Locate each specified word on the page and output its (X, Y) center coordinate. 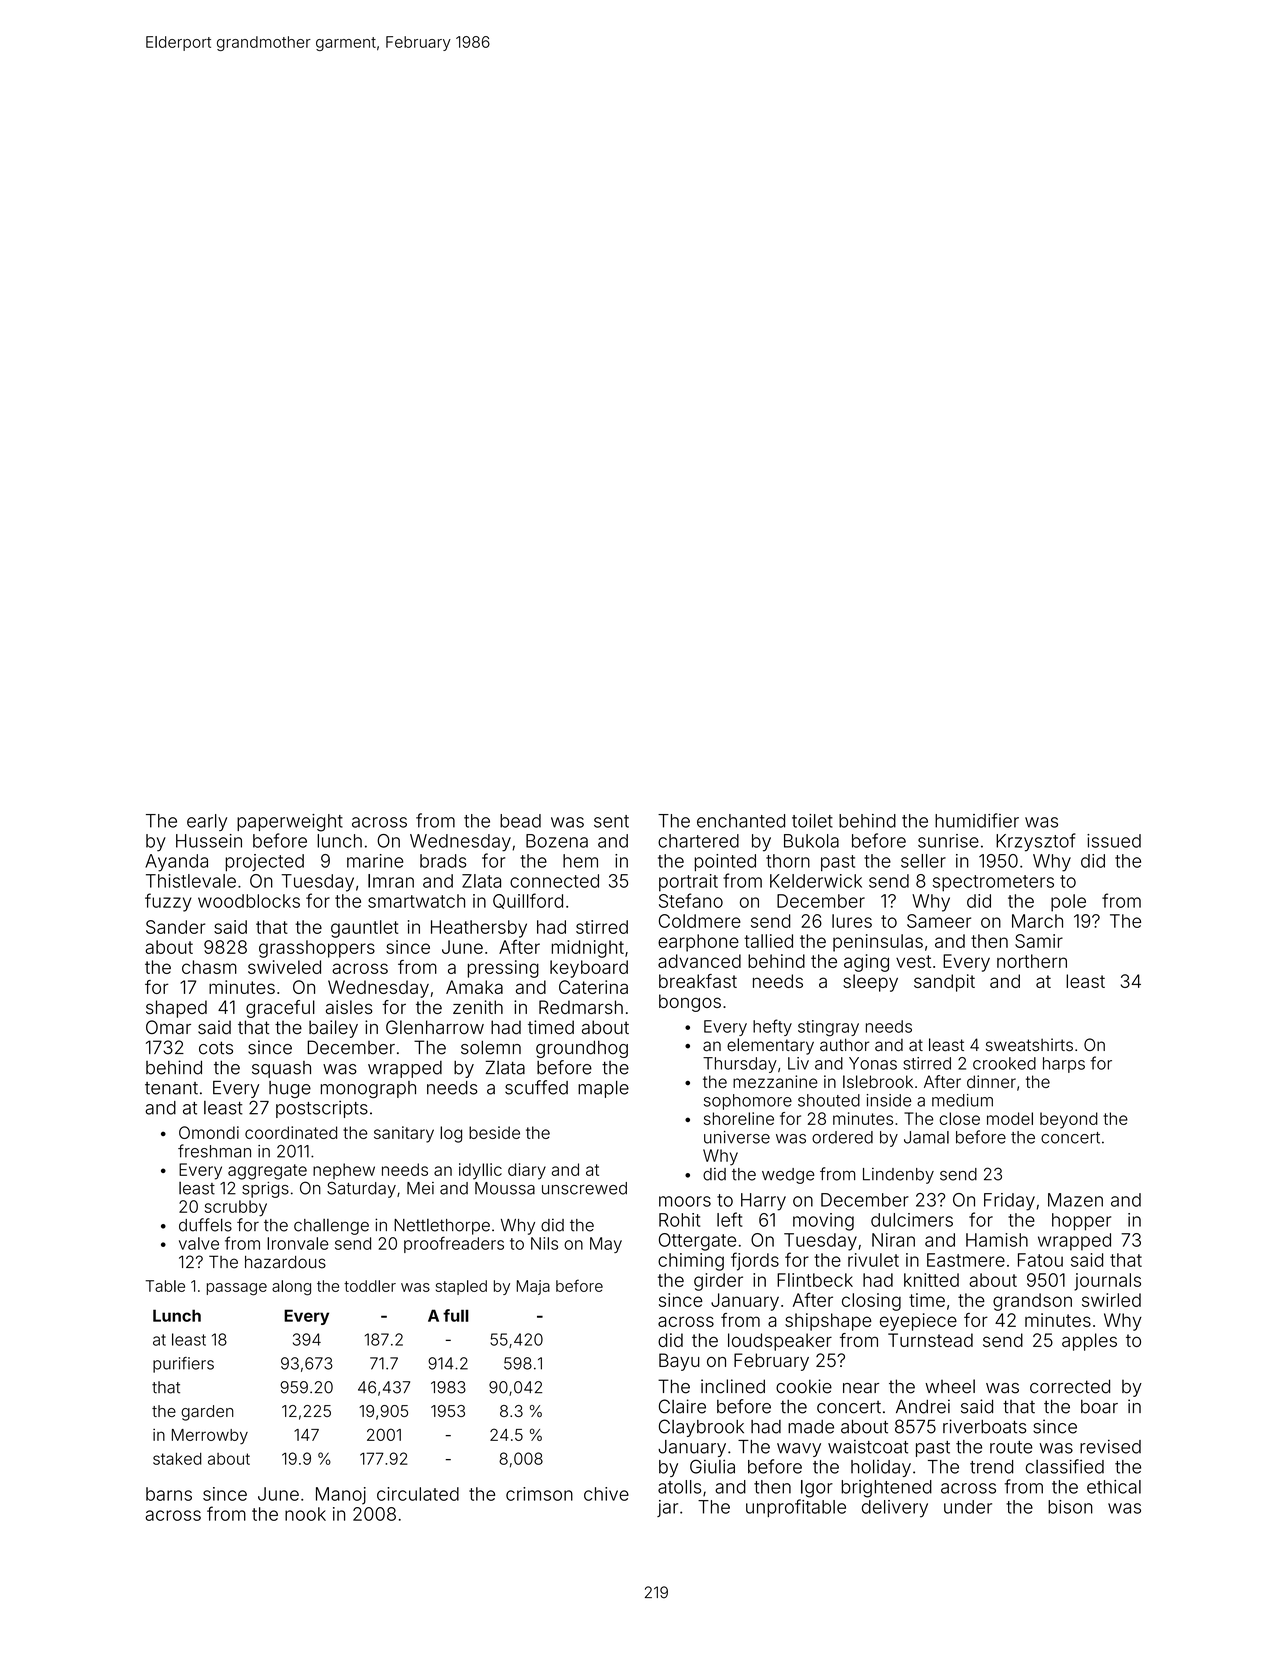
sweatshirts (1029, 1045)
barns (169, 1494)
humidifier (977, 820)
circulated (418, 1494)
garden (207, 1413)
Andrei (923, 1406)
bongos (690, 1003)
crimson (539, 1494)
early (207, 822)
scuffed (536, 1087)
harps (1064, 1065)
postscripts (322, 1109)
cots (216, 1048)
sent (611, 821)
